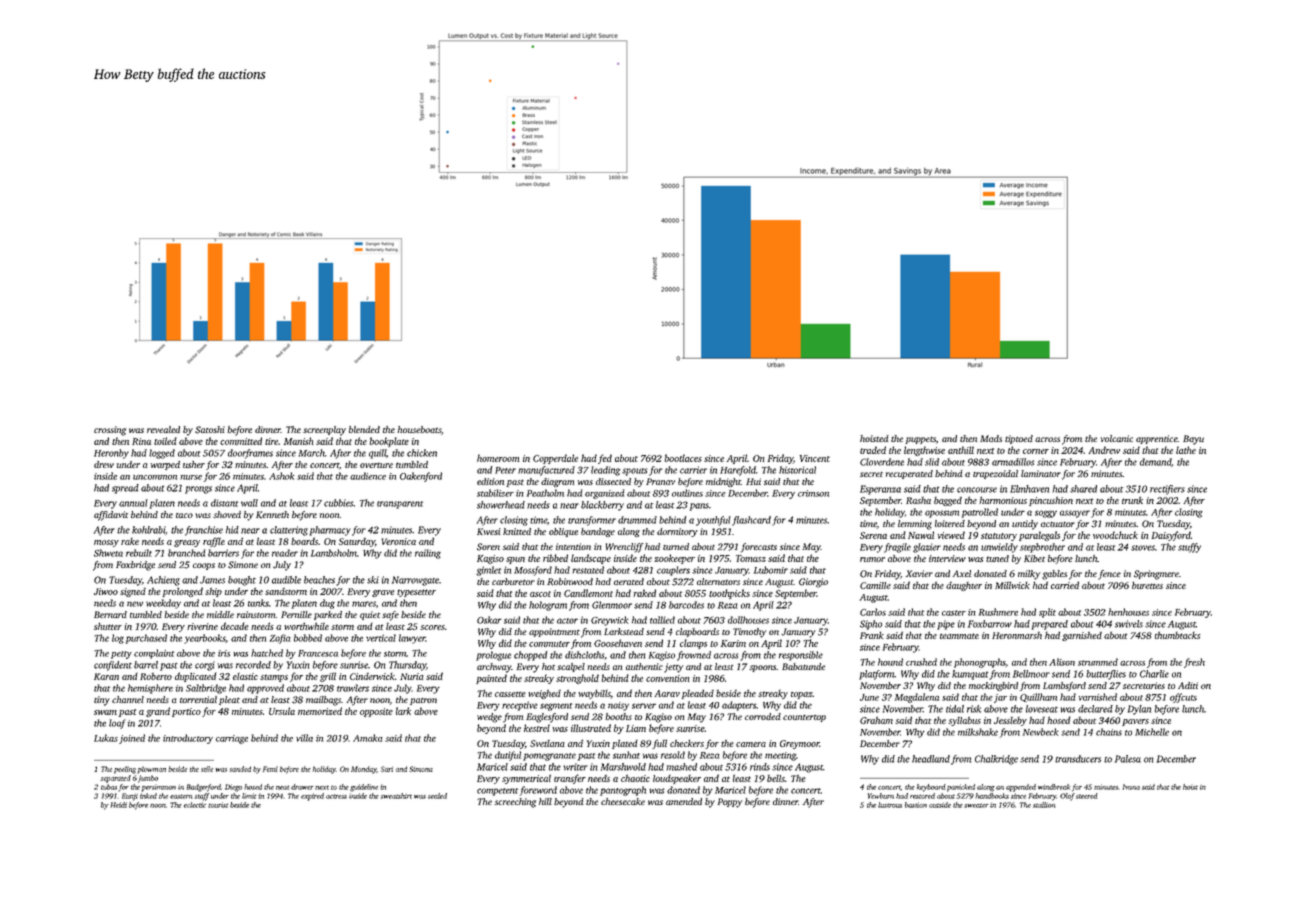 The image size is (1308, 924). I want to click on Amaka, so click(368, 738).
